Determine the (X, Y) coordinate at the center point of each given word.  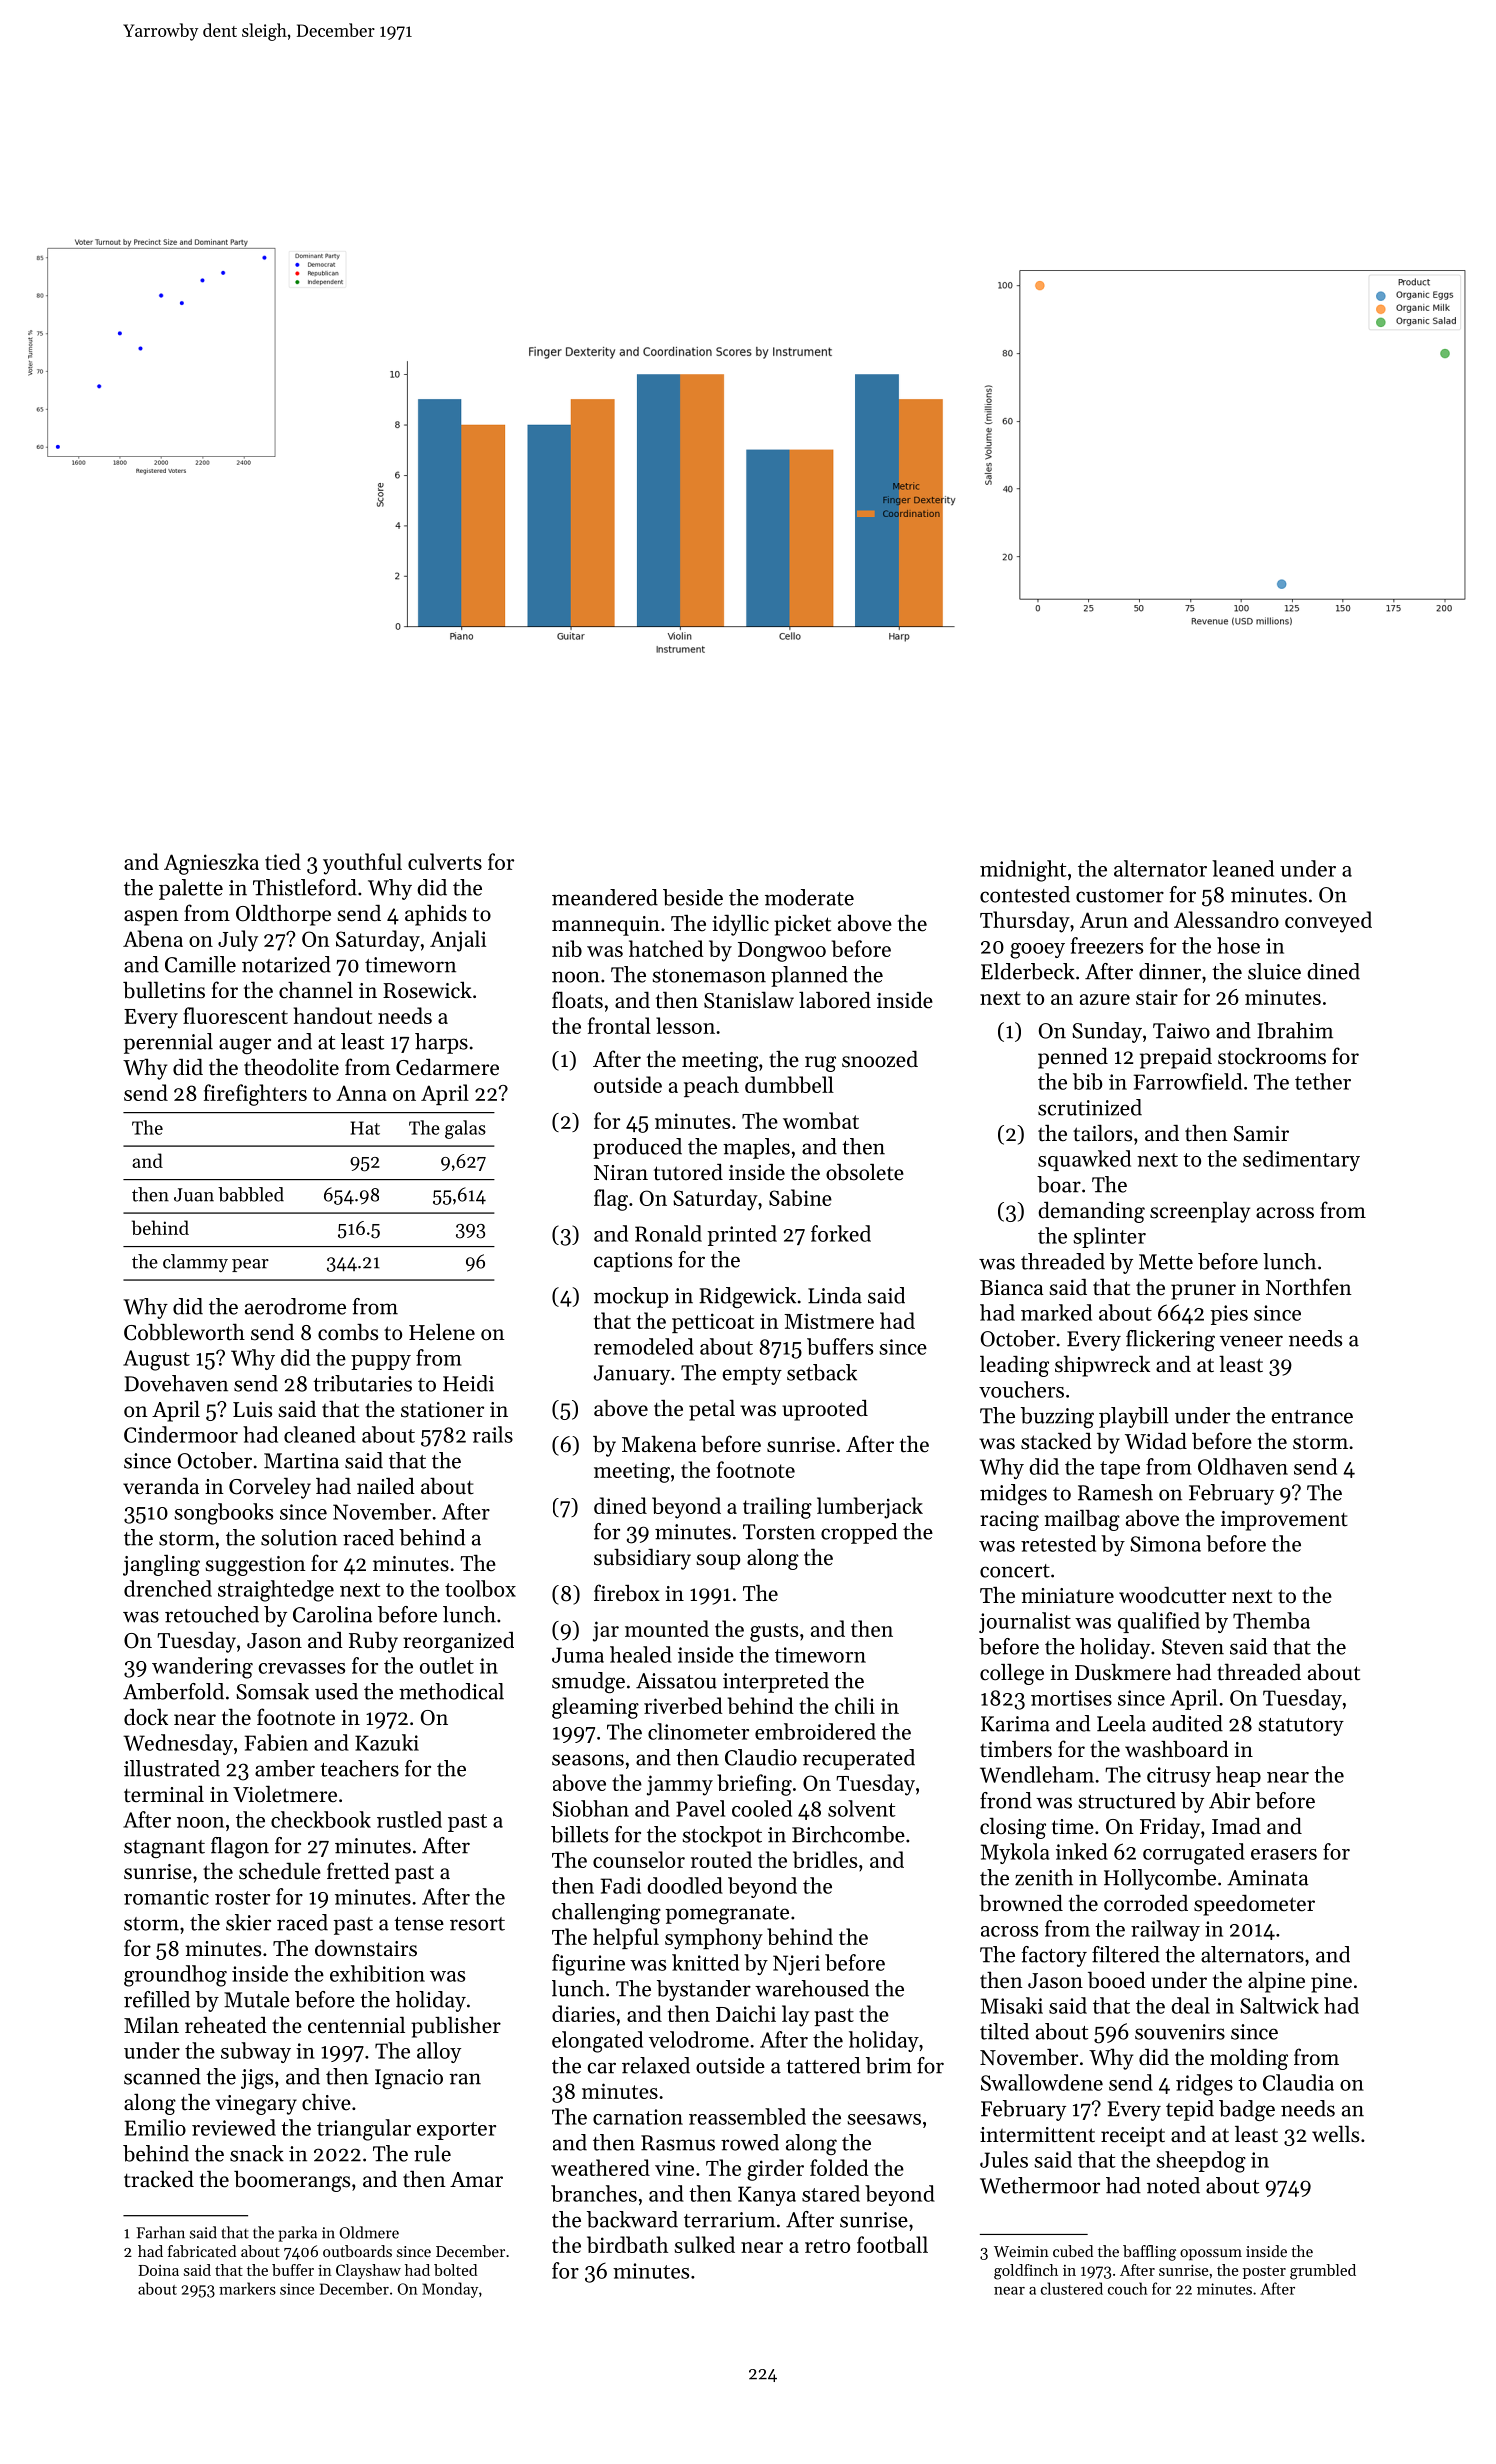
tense (419, 1924)
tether (1323, 1081)
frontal (619, 1025)
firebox (627, 1593)
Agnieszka (211, 864)
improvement (1284, 1521)
